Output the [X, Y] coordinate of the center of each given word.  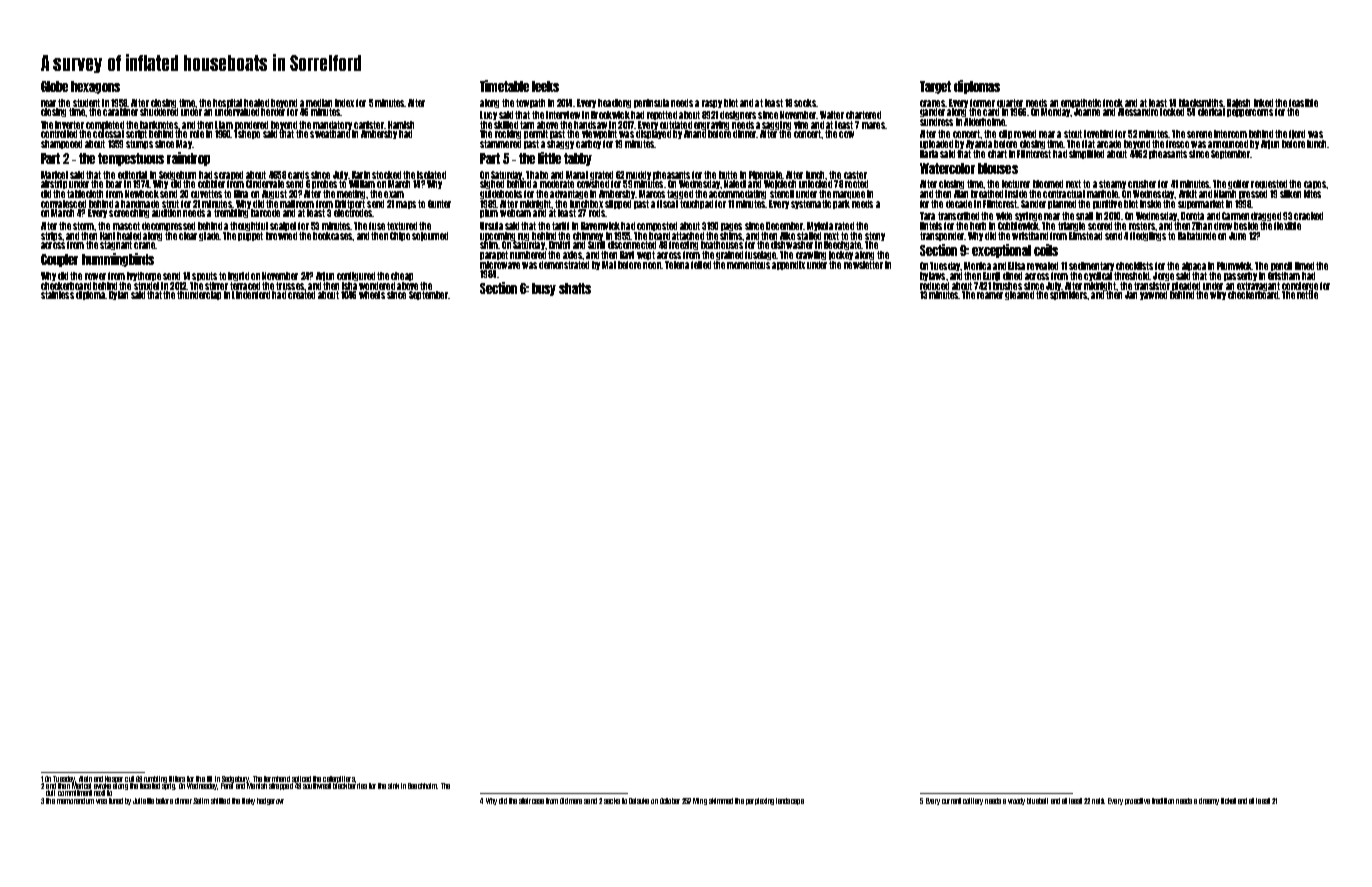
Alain [85, 779]
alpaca [1194, 266]
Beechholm [423, 786]
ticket [1228, 801]
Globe [54, 86]
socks [805, 103]
